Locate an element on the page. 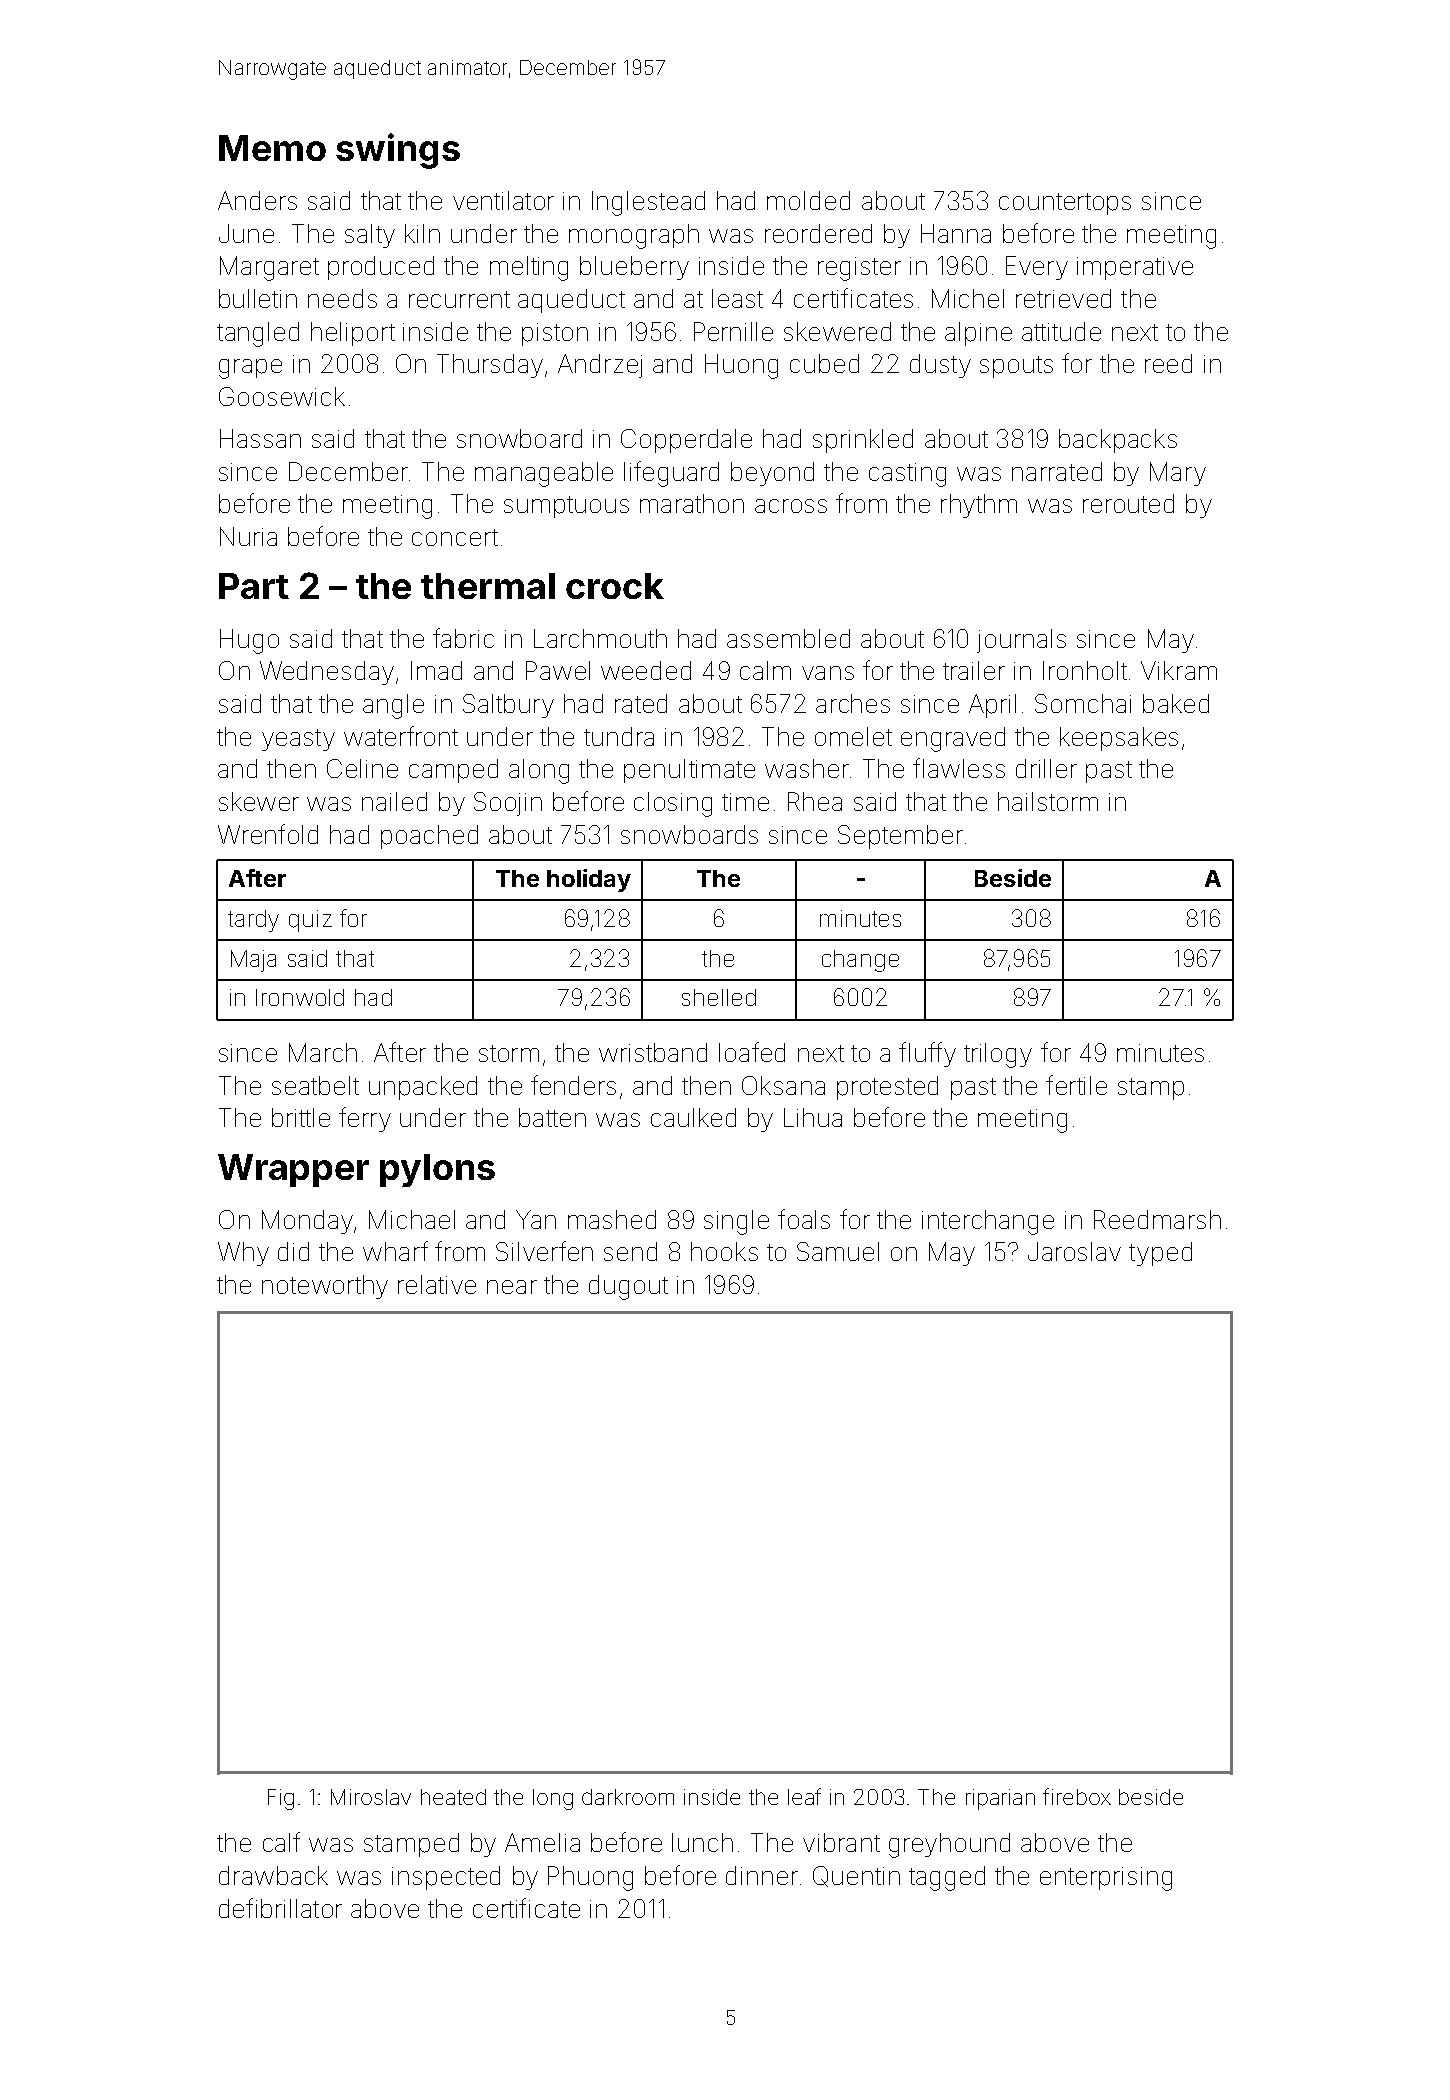 This image has width=1450, height=2100. omelet is located at coordinates (853, 736).
